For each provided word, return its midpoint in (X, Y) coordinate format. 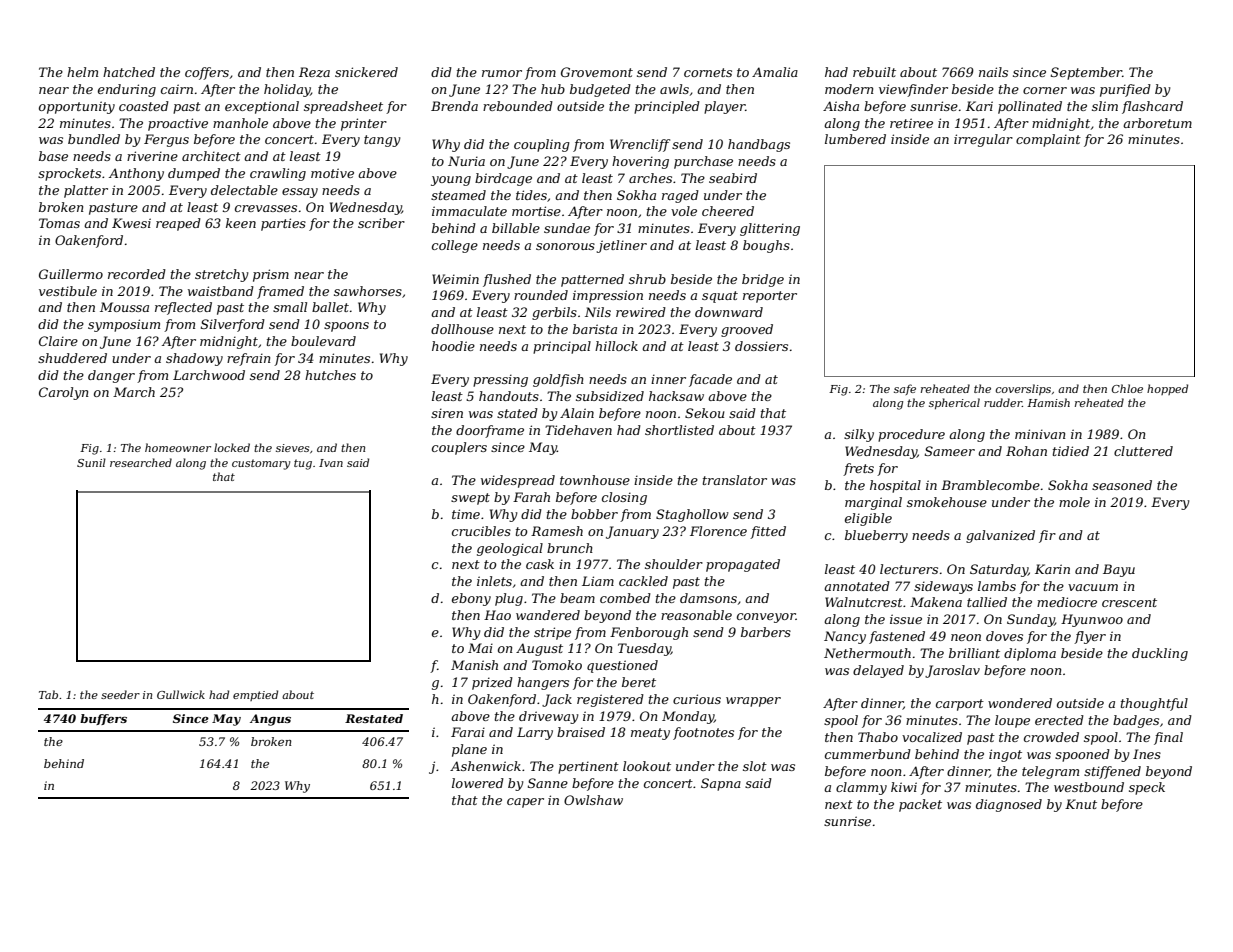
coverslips (1023, 389)
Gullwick (181, 694)
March (134, 392)
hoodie (453, 346)
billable (516, 228)
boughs (766, 246)
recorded (137, 274)
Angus (270, 720)
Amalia (775, 72)
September (1086, 73)
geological (510, 549)
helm (82, 72)
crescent (1129, 602)
